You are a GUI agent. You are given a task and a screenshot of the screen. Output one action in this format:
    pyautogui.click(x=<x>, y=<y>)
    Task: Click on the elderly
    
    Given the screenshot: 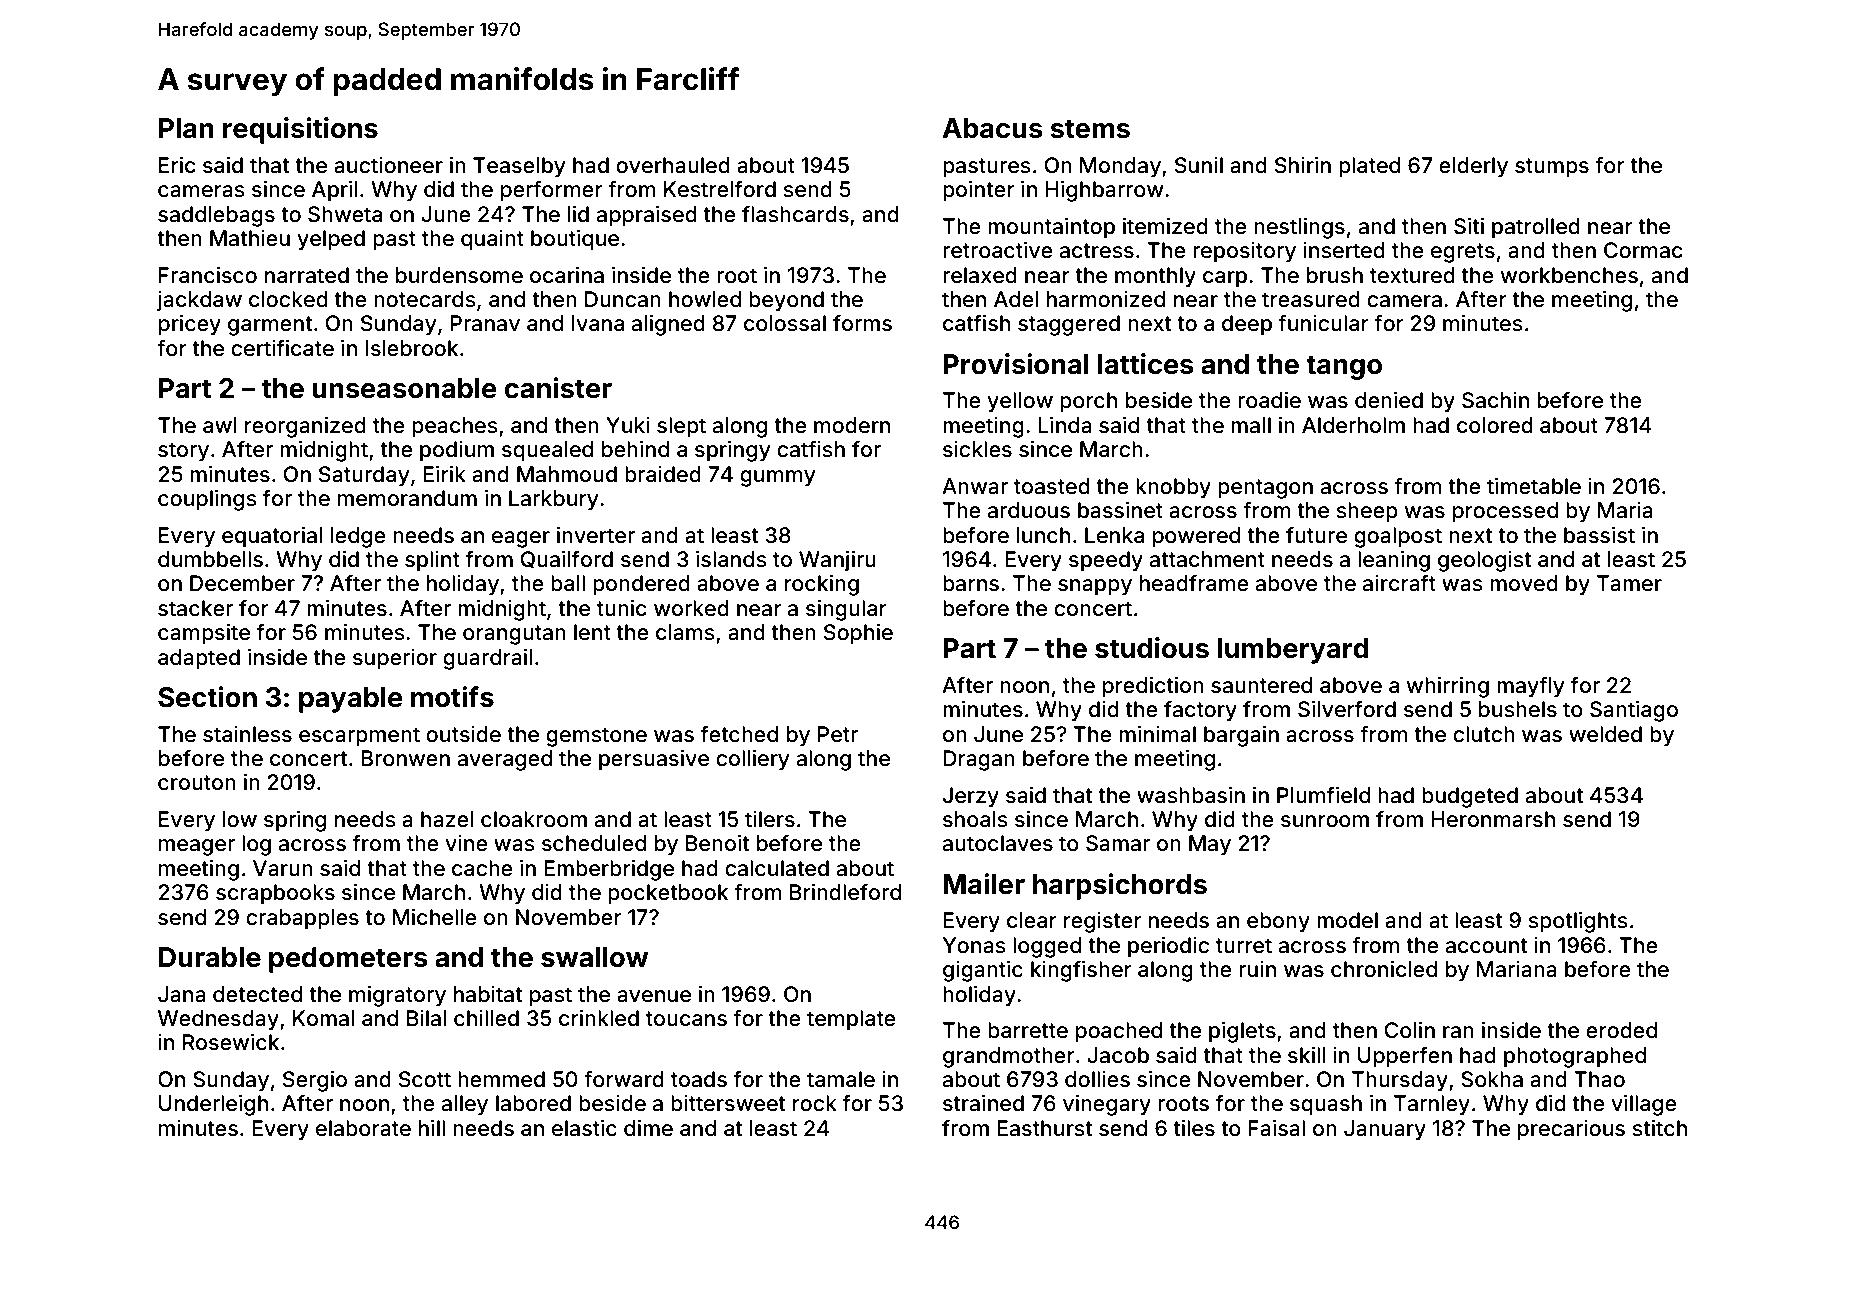 What is the action you would take?
    pyautogui.click(x=1473, y=167)
